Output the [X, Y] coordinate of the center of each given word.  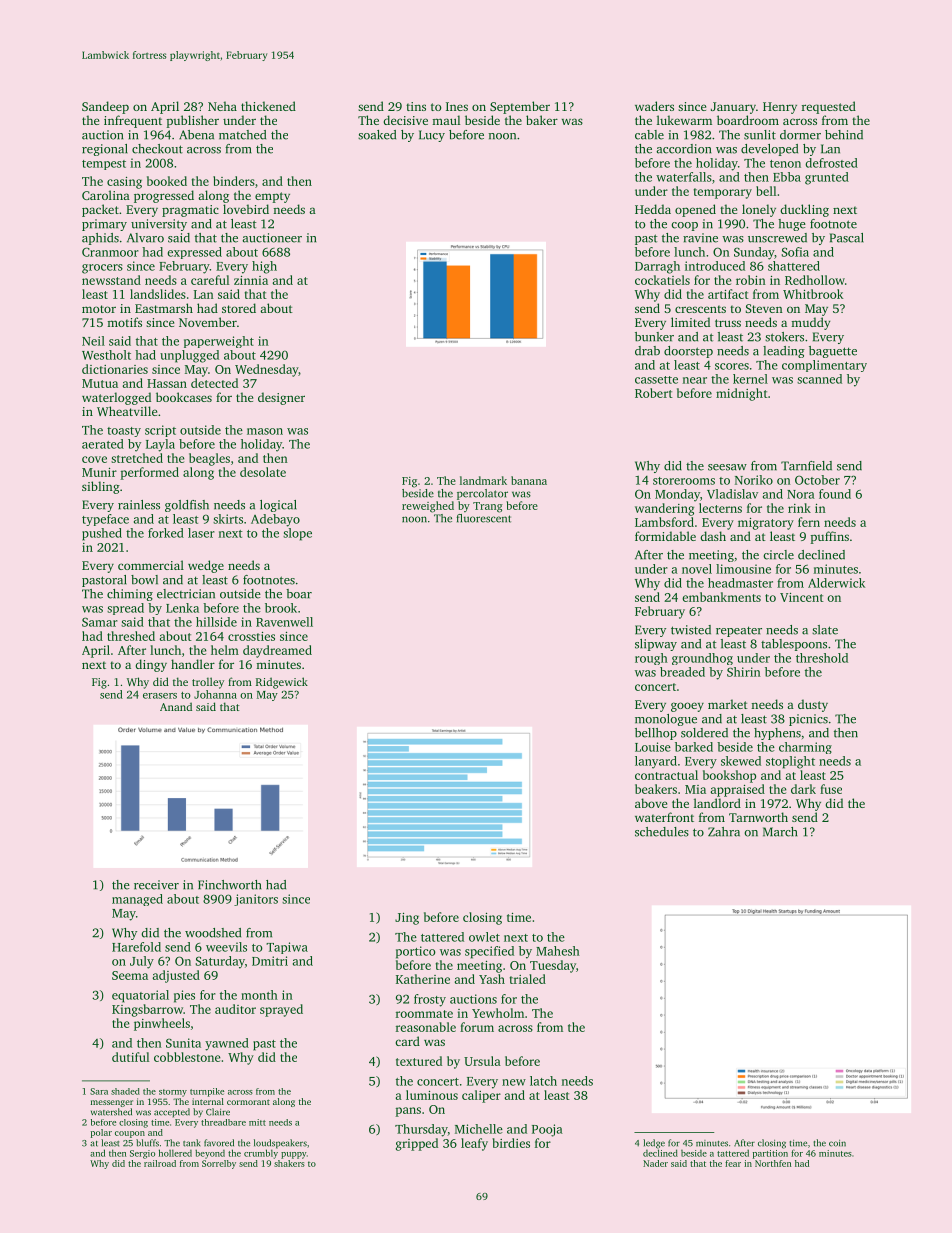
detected [214, 383]
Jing [407, 919]
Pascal [847, 238]
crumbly [261, 1154]
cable [649, 135]
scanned [819, 379]
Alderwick [836, 583]
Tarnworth [758, 817]
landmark [483, 480]
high [264, 267]
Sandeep [105, 107]
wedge [206, 566]
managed [137, 900]
